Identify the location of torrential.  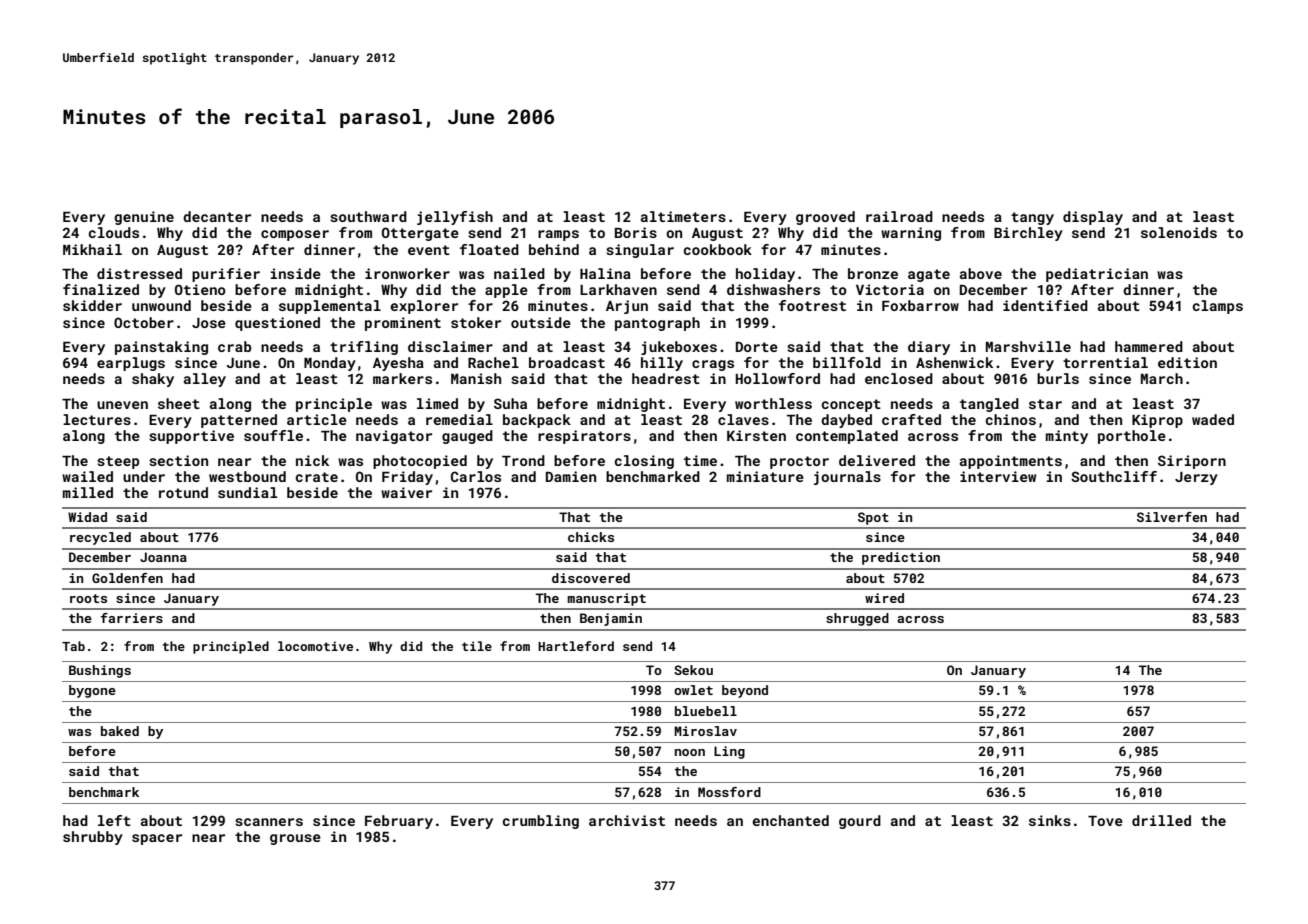
(1105, 362).
